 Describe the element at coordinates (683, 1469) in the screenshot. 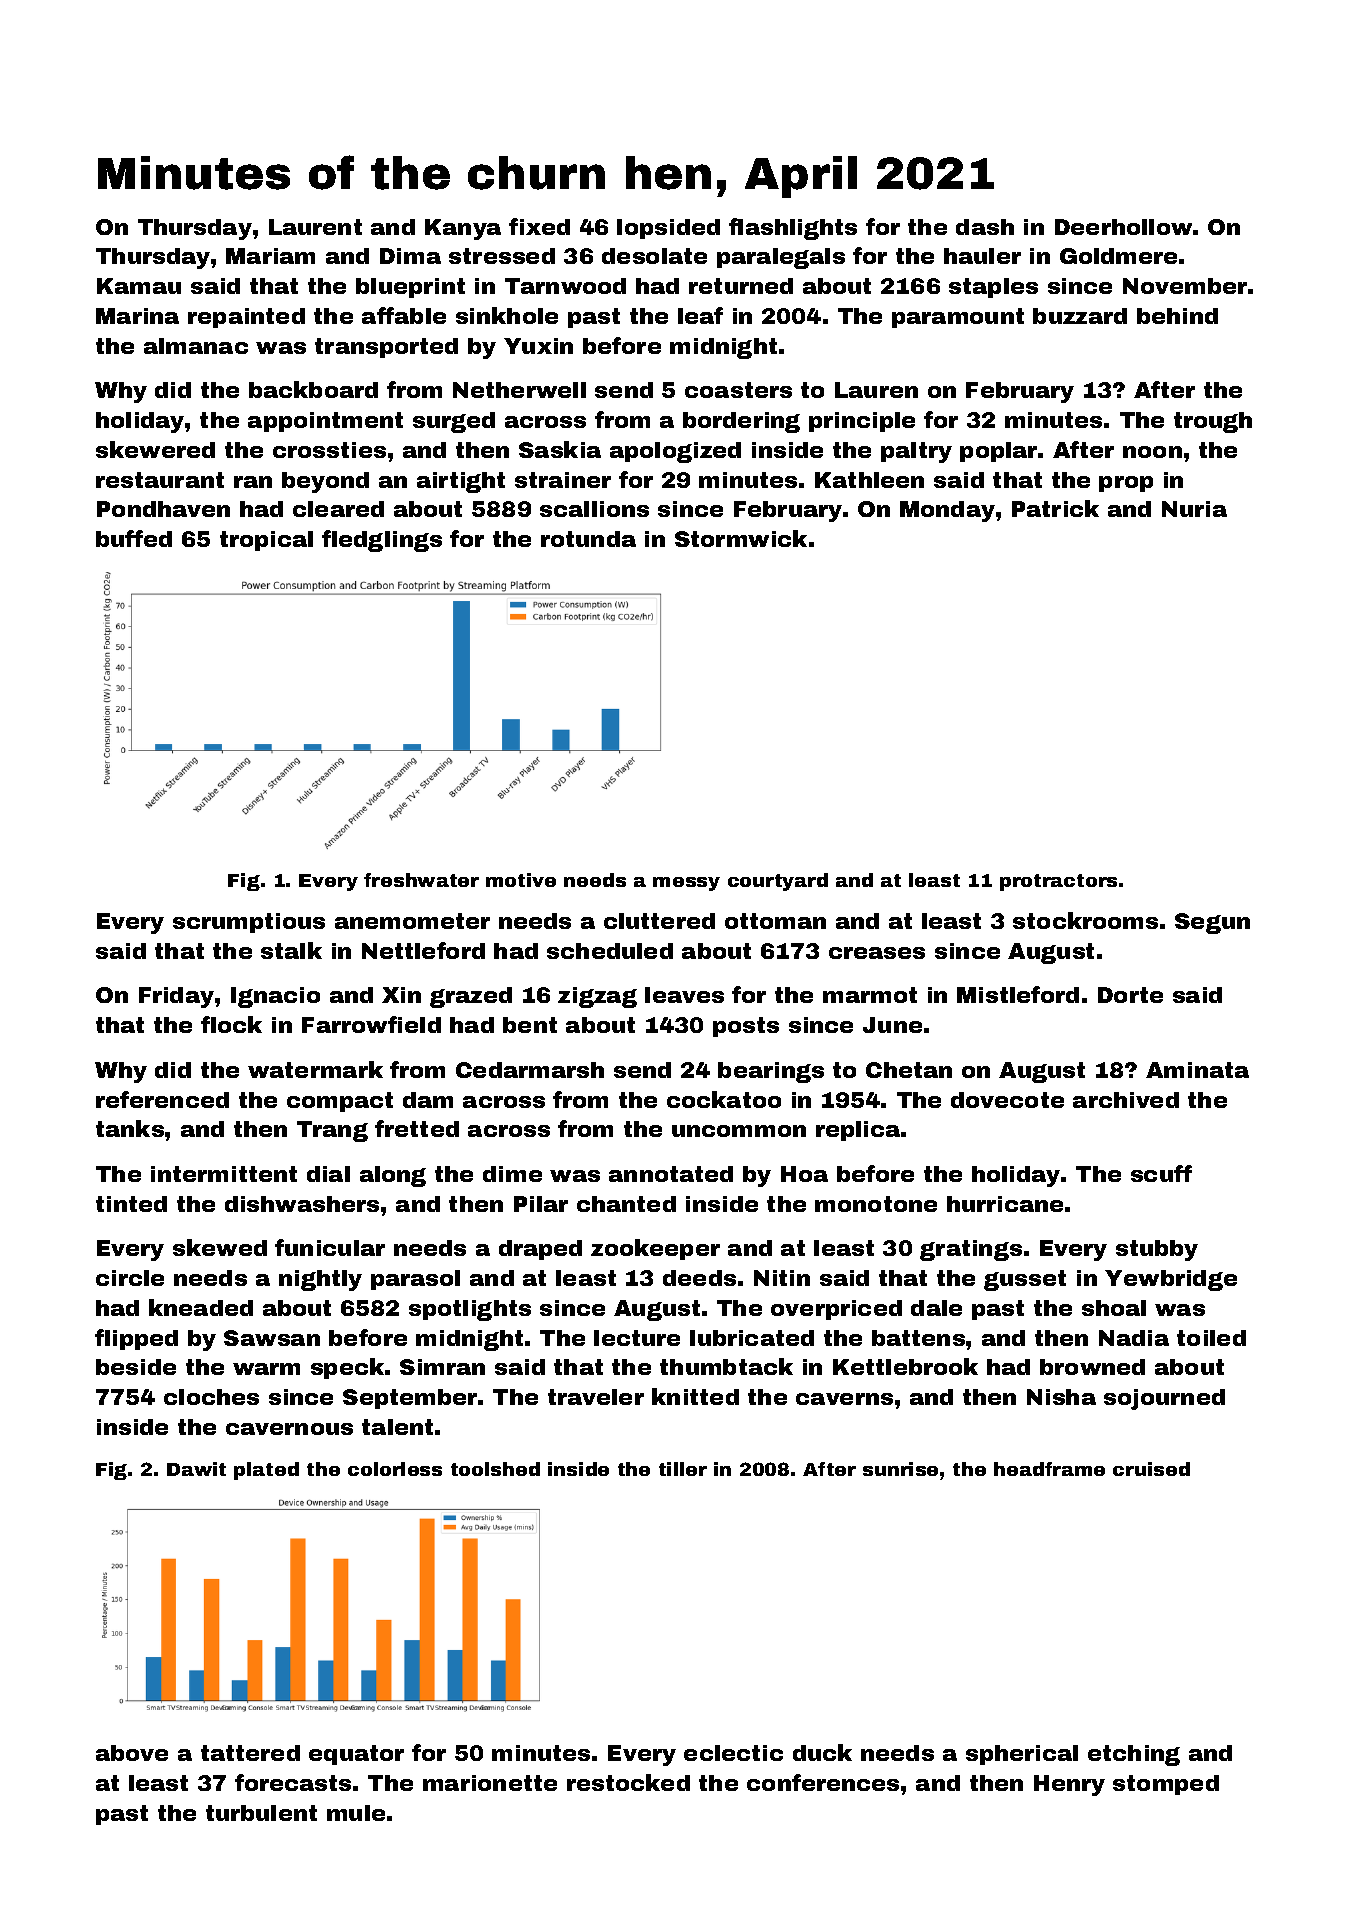

I see `tiller` at that location.
